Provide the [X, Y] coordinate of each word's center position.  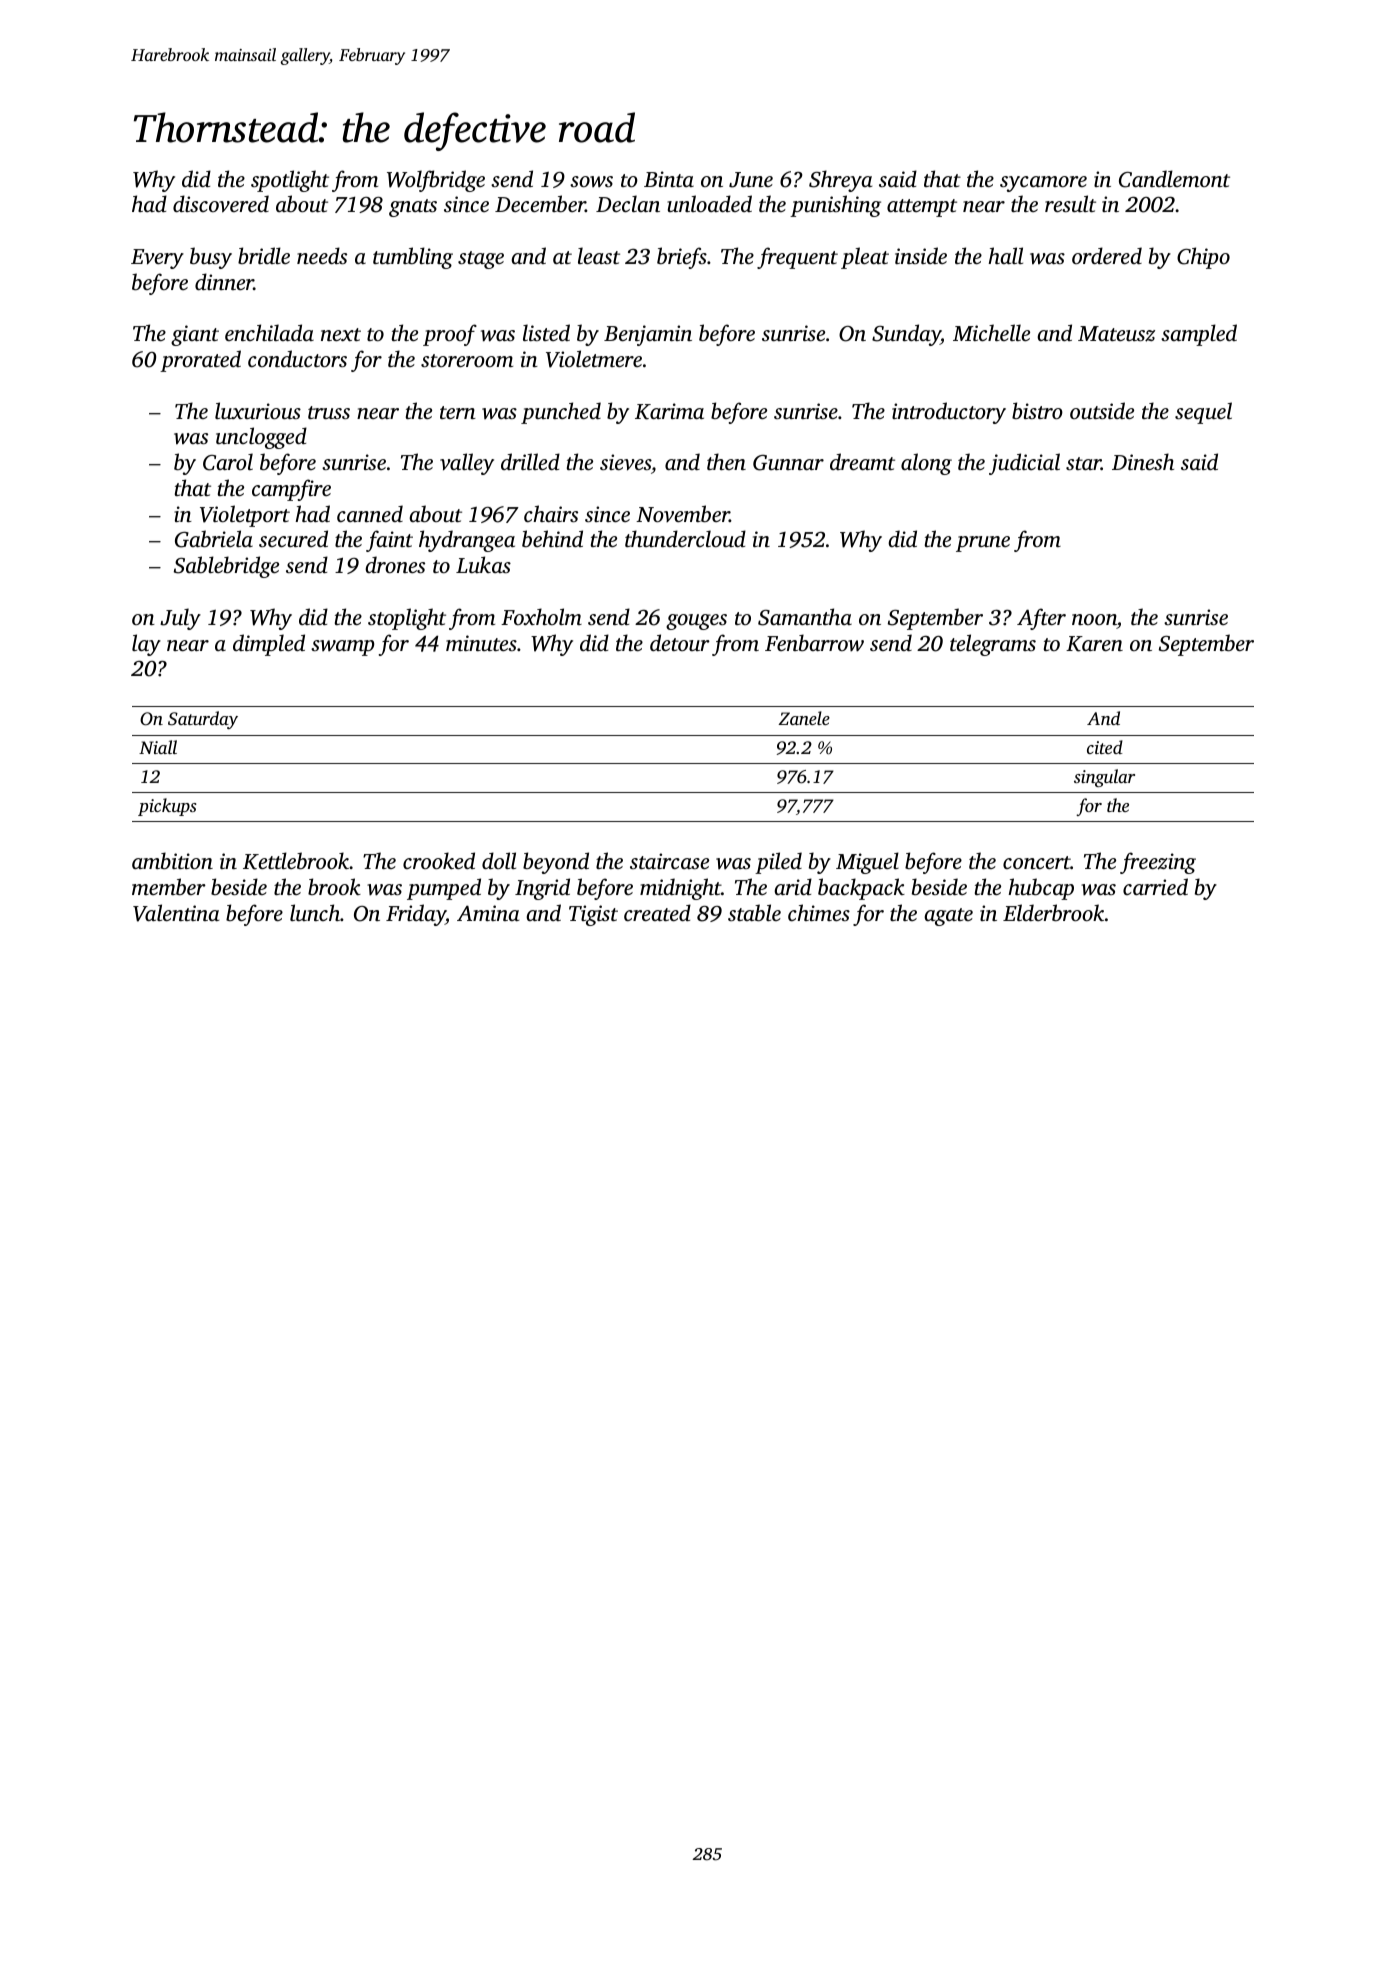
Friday [416, 915]
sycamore [1043, 184]
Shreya [841, 181]
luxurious [258, 410]
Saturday [203, 720]
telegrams [993, 645]
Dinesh [1143, 461]
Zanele [804, 718]
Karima [669, 411]
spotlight [290, 181]
